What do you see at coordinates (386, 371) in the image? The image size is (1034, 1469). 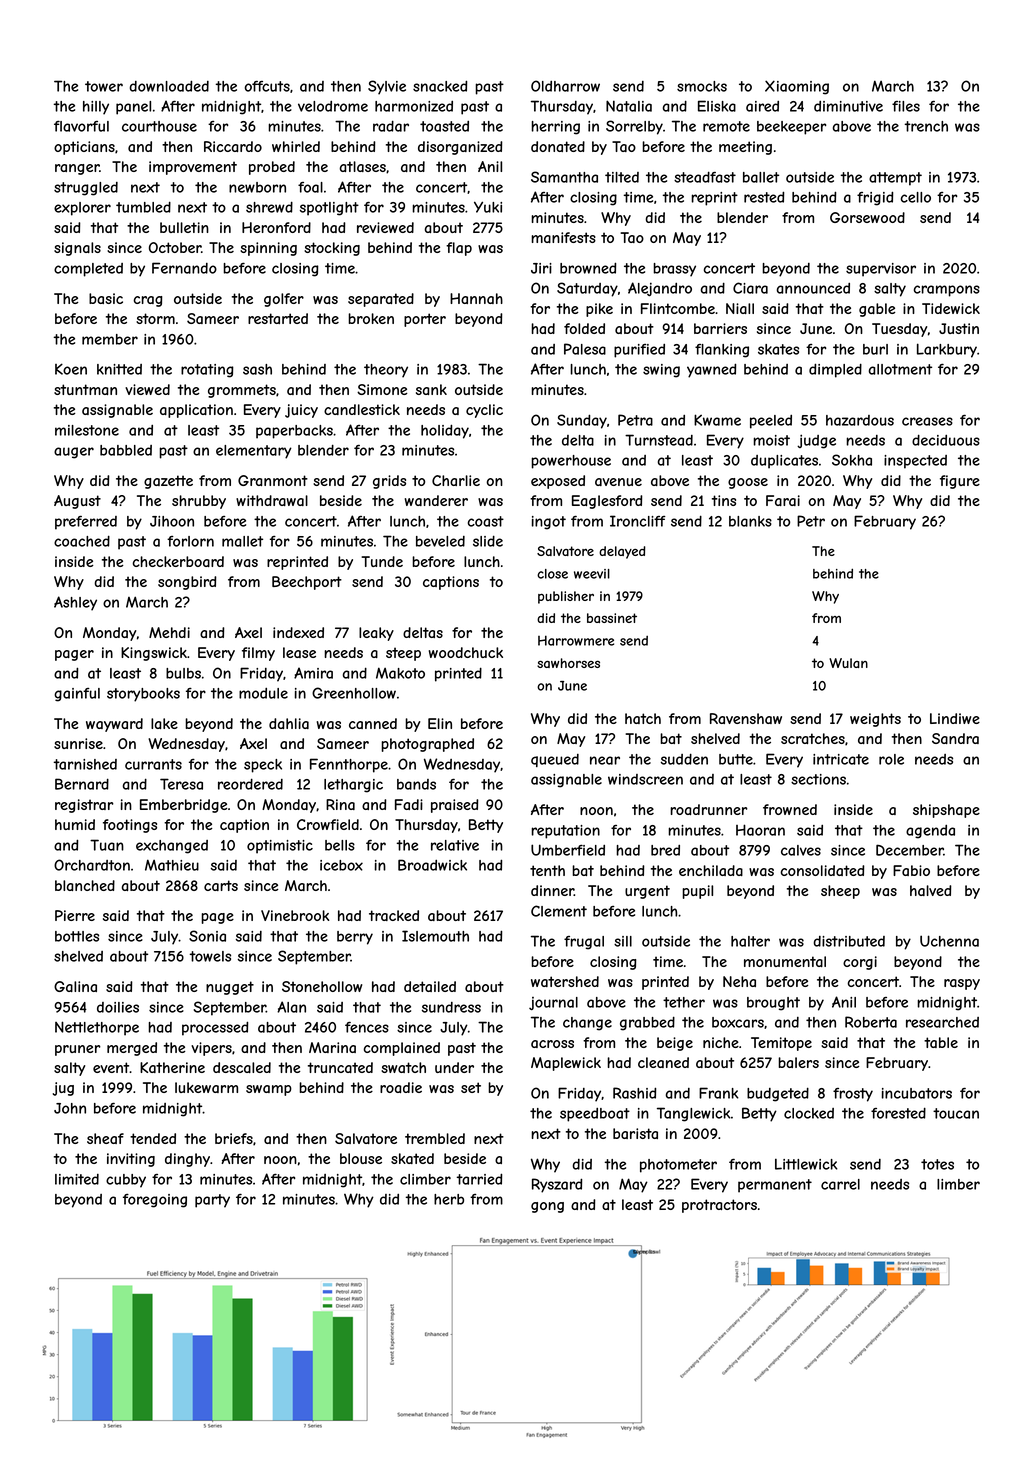 I see `theory` at bounding box center [386, 371].
